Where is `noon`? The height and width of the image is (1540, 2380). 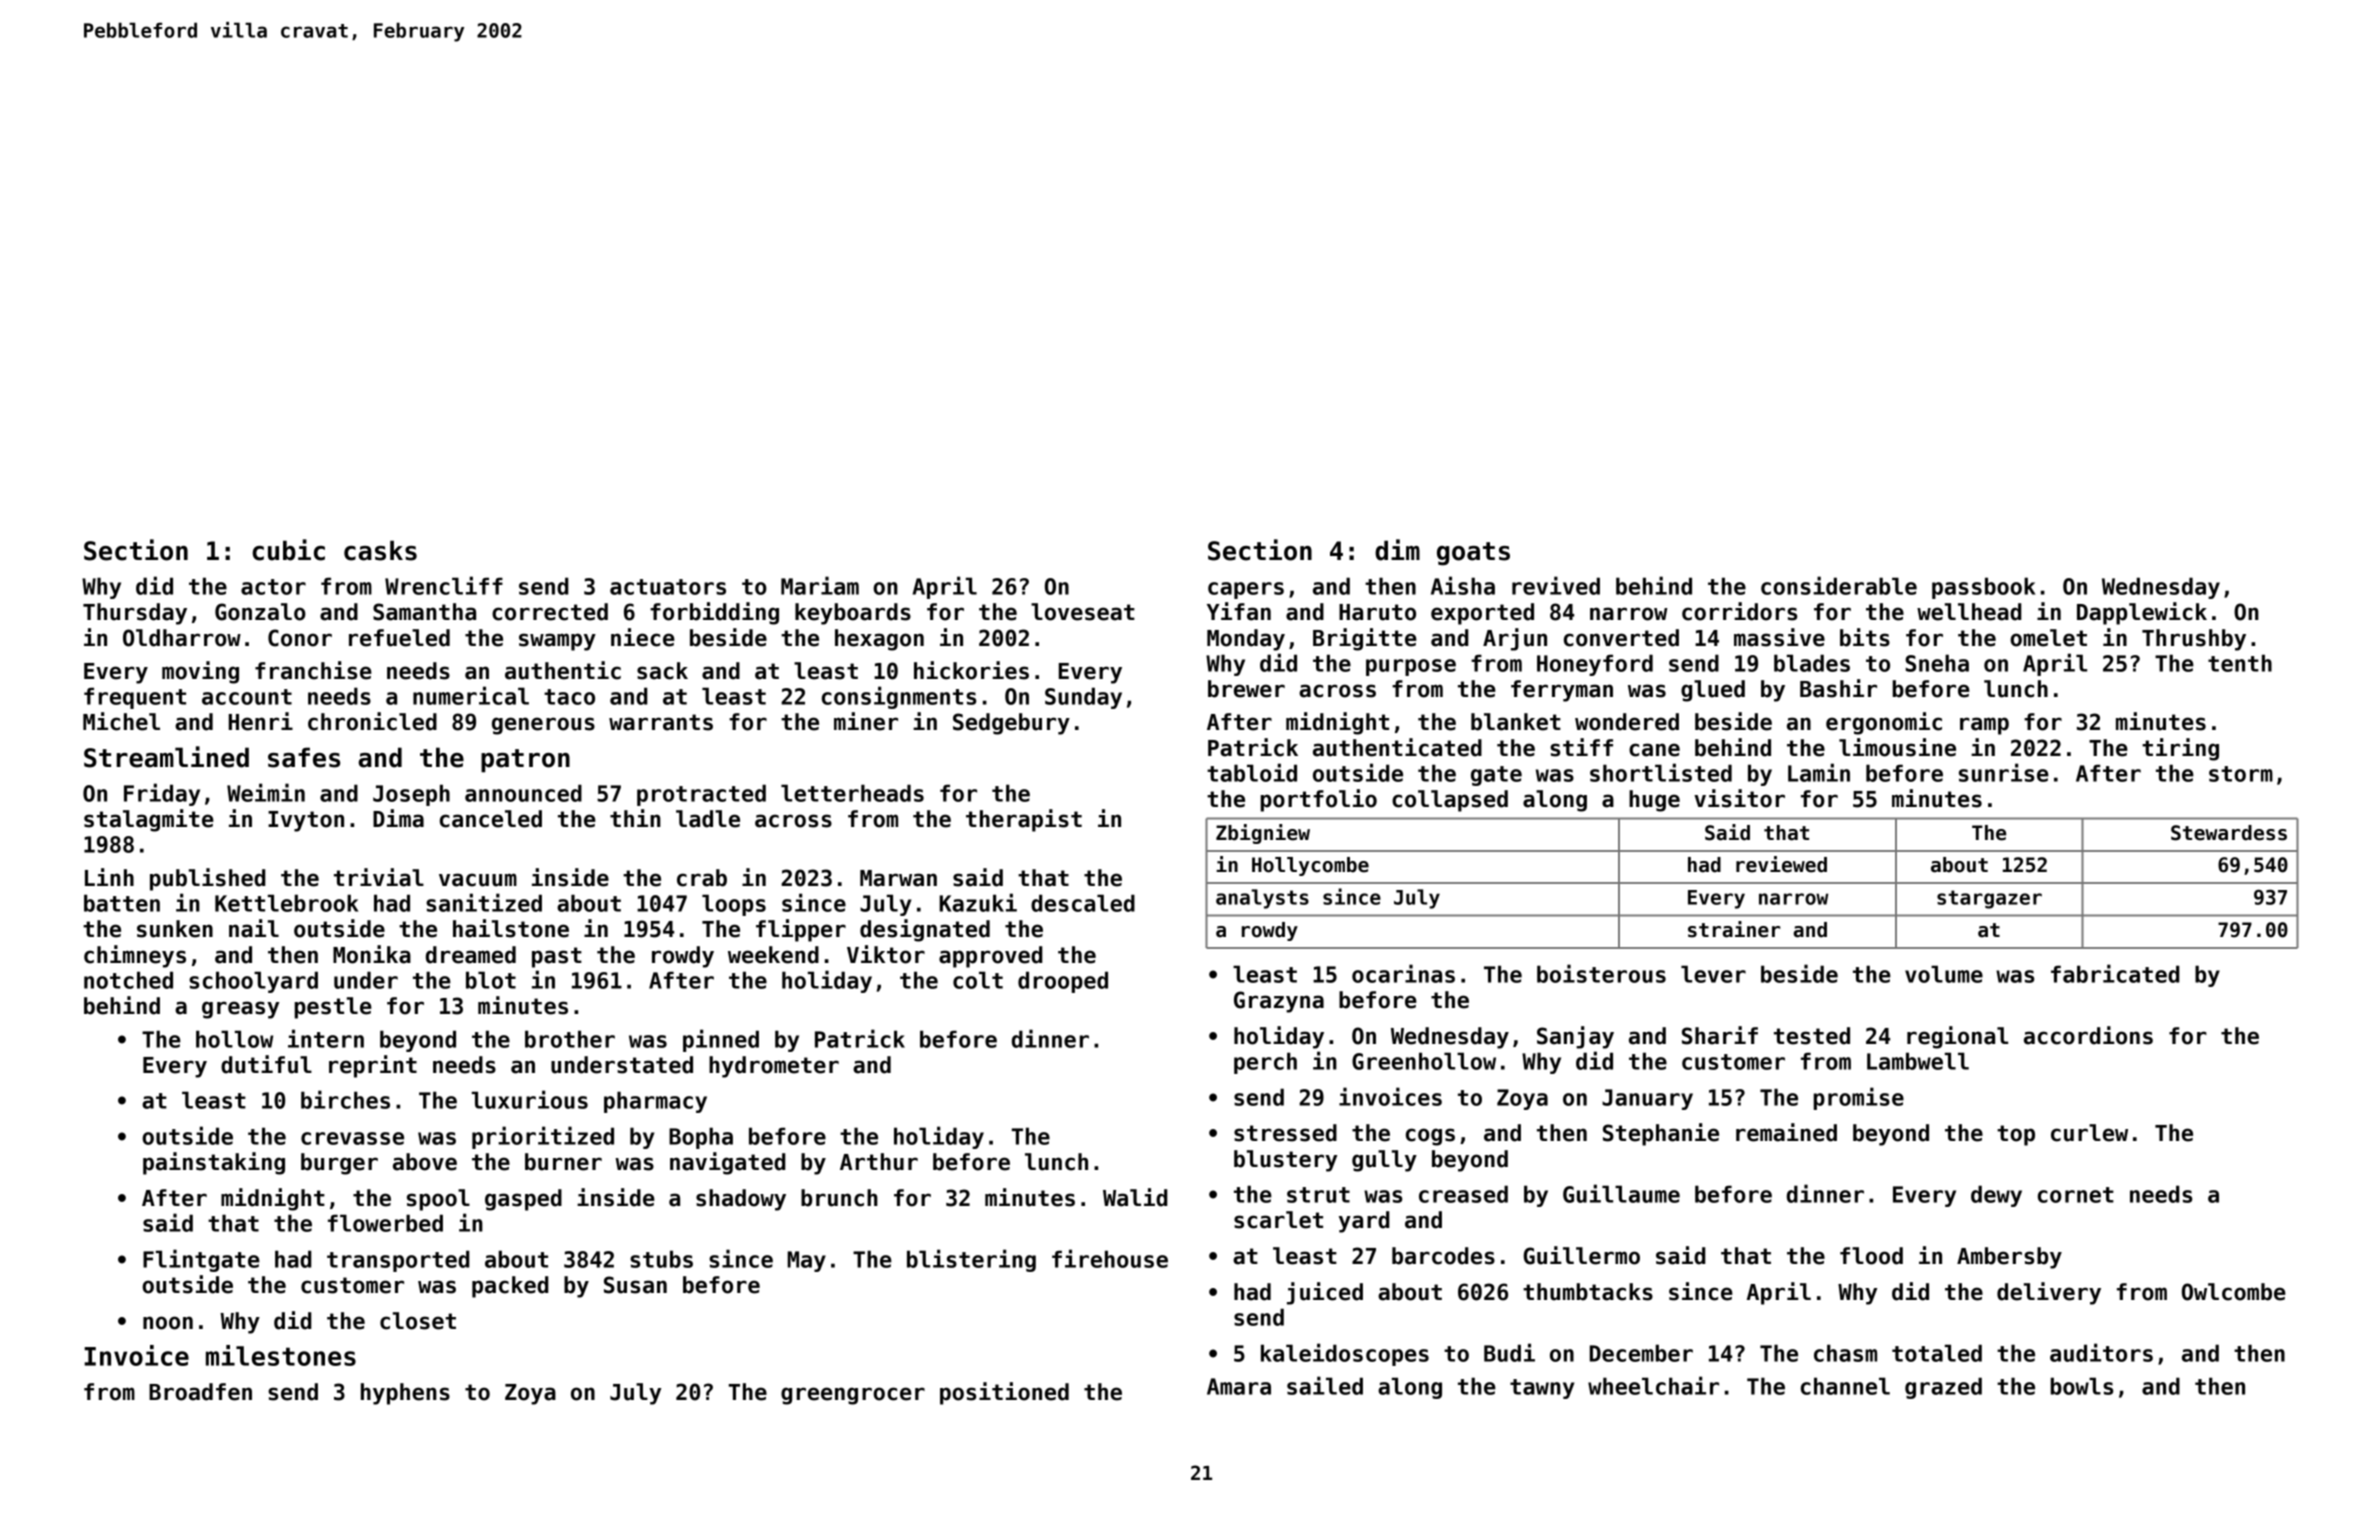
noon is located at coordinates (168, 1323).
